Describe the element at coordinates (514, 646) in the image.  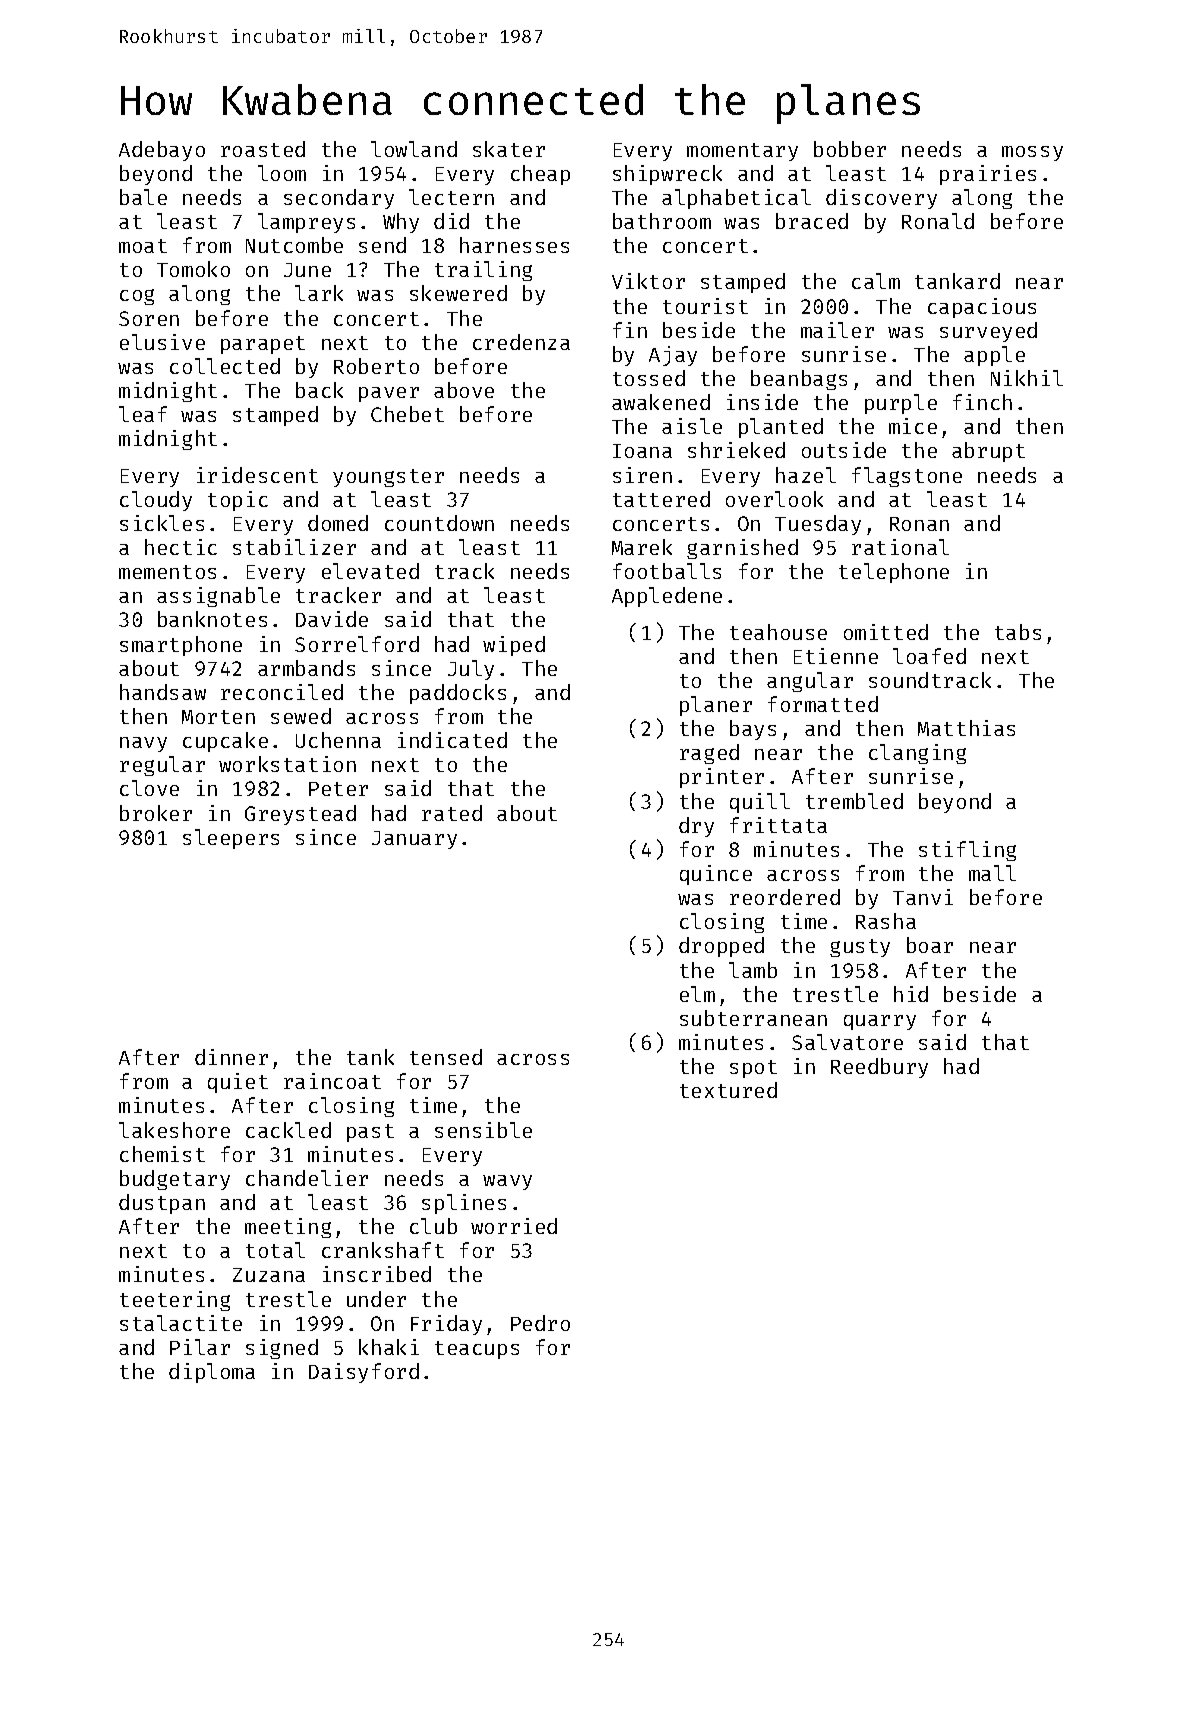
I see `wiped` at that location.
